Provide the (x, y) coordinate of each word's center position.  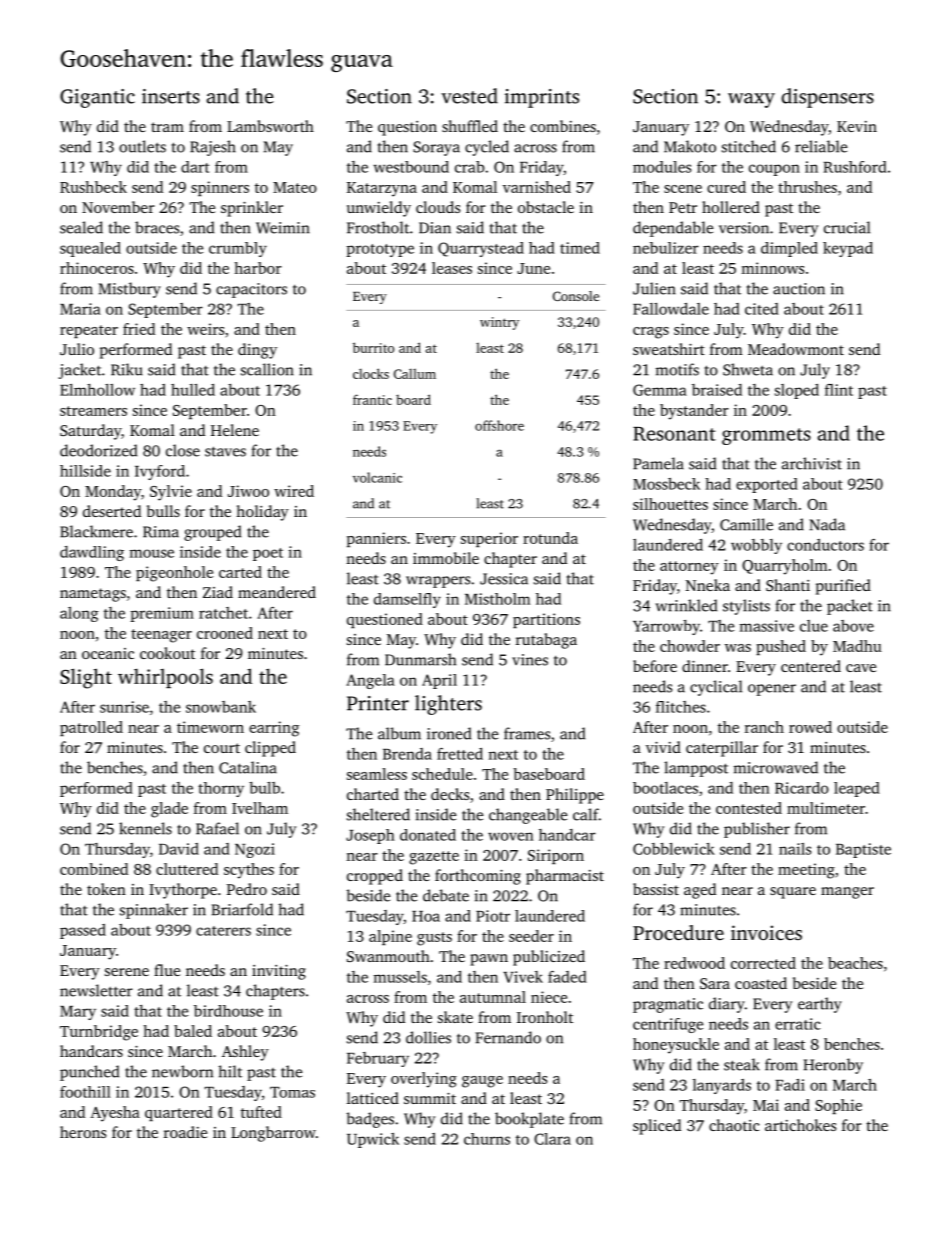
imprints (542, 98)
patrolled (91, 728)
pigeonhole (174, 574)
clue (814, 626)
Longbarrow (273, 1134)
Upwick (373, 1140)
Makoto (690, 146)
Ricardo (802, 788)
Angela (370, 681)
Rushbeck (93, 187)
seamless (377, 774)
